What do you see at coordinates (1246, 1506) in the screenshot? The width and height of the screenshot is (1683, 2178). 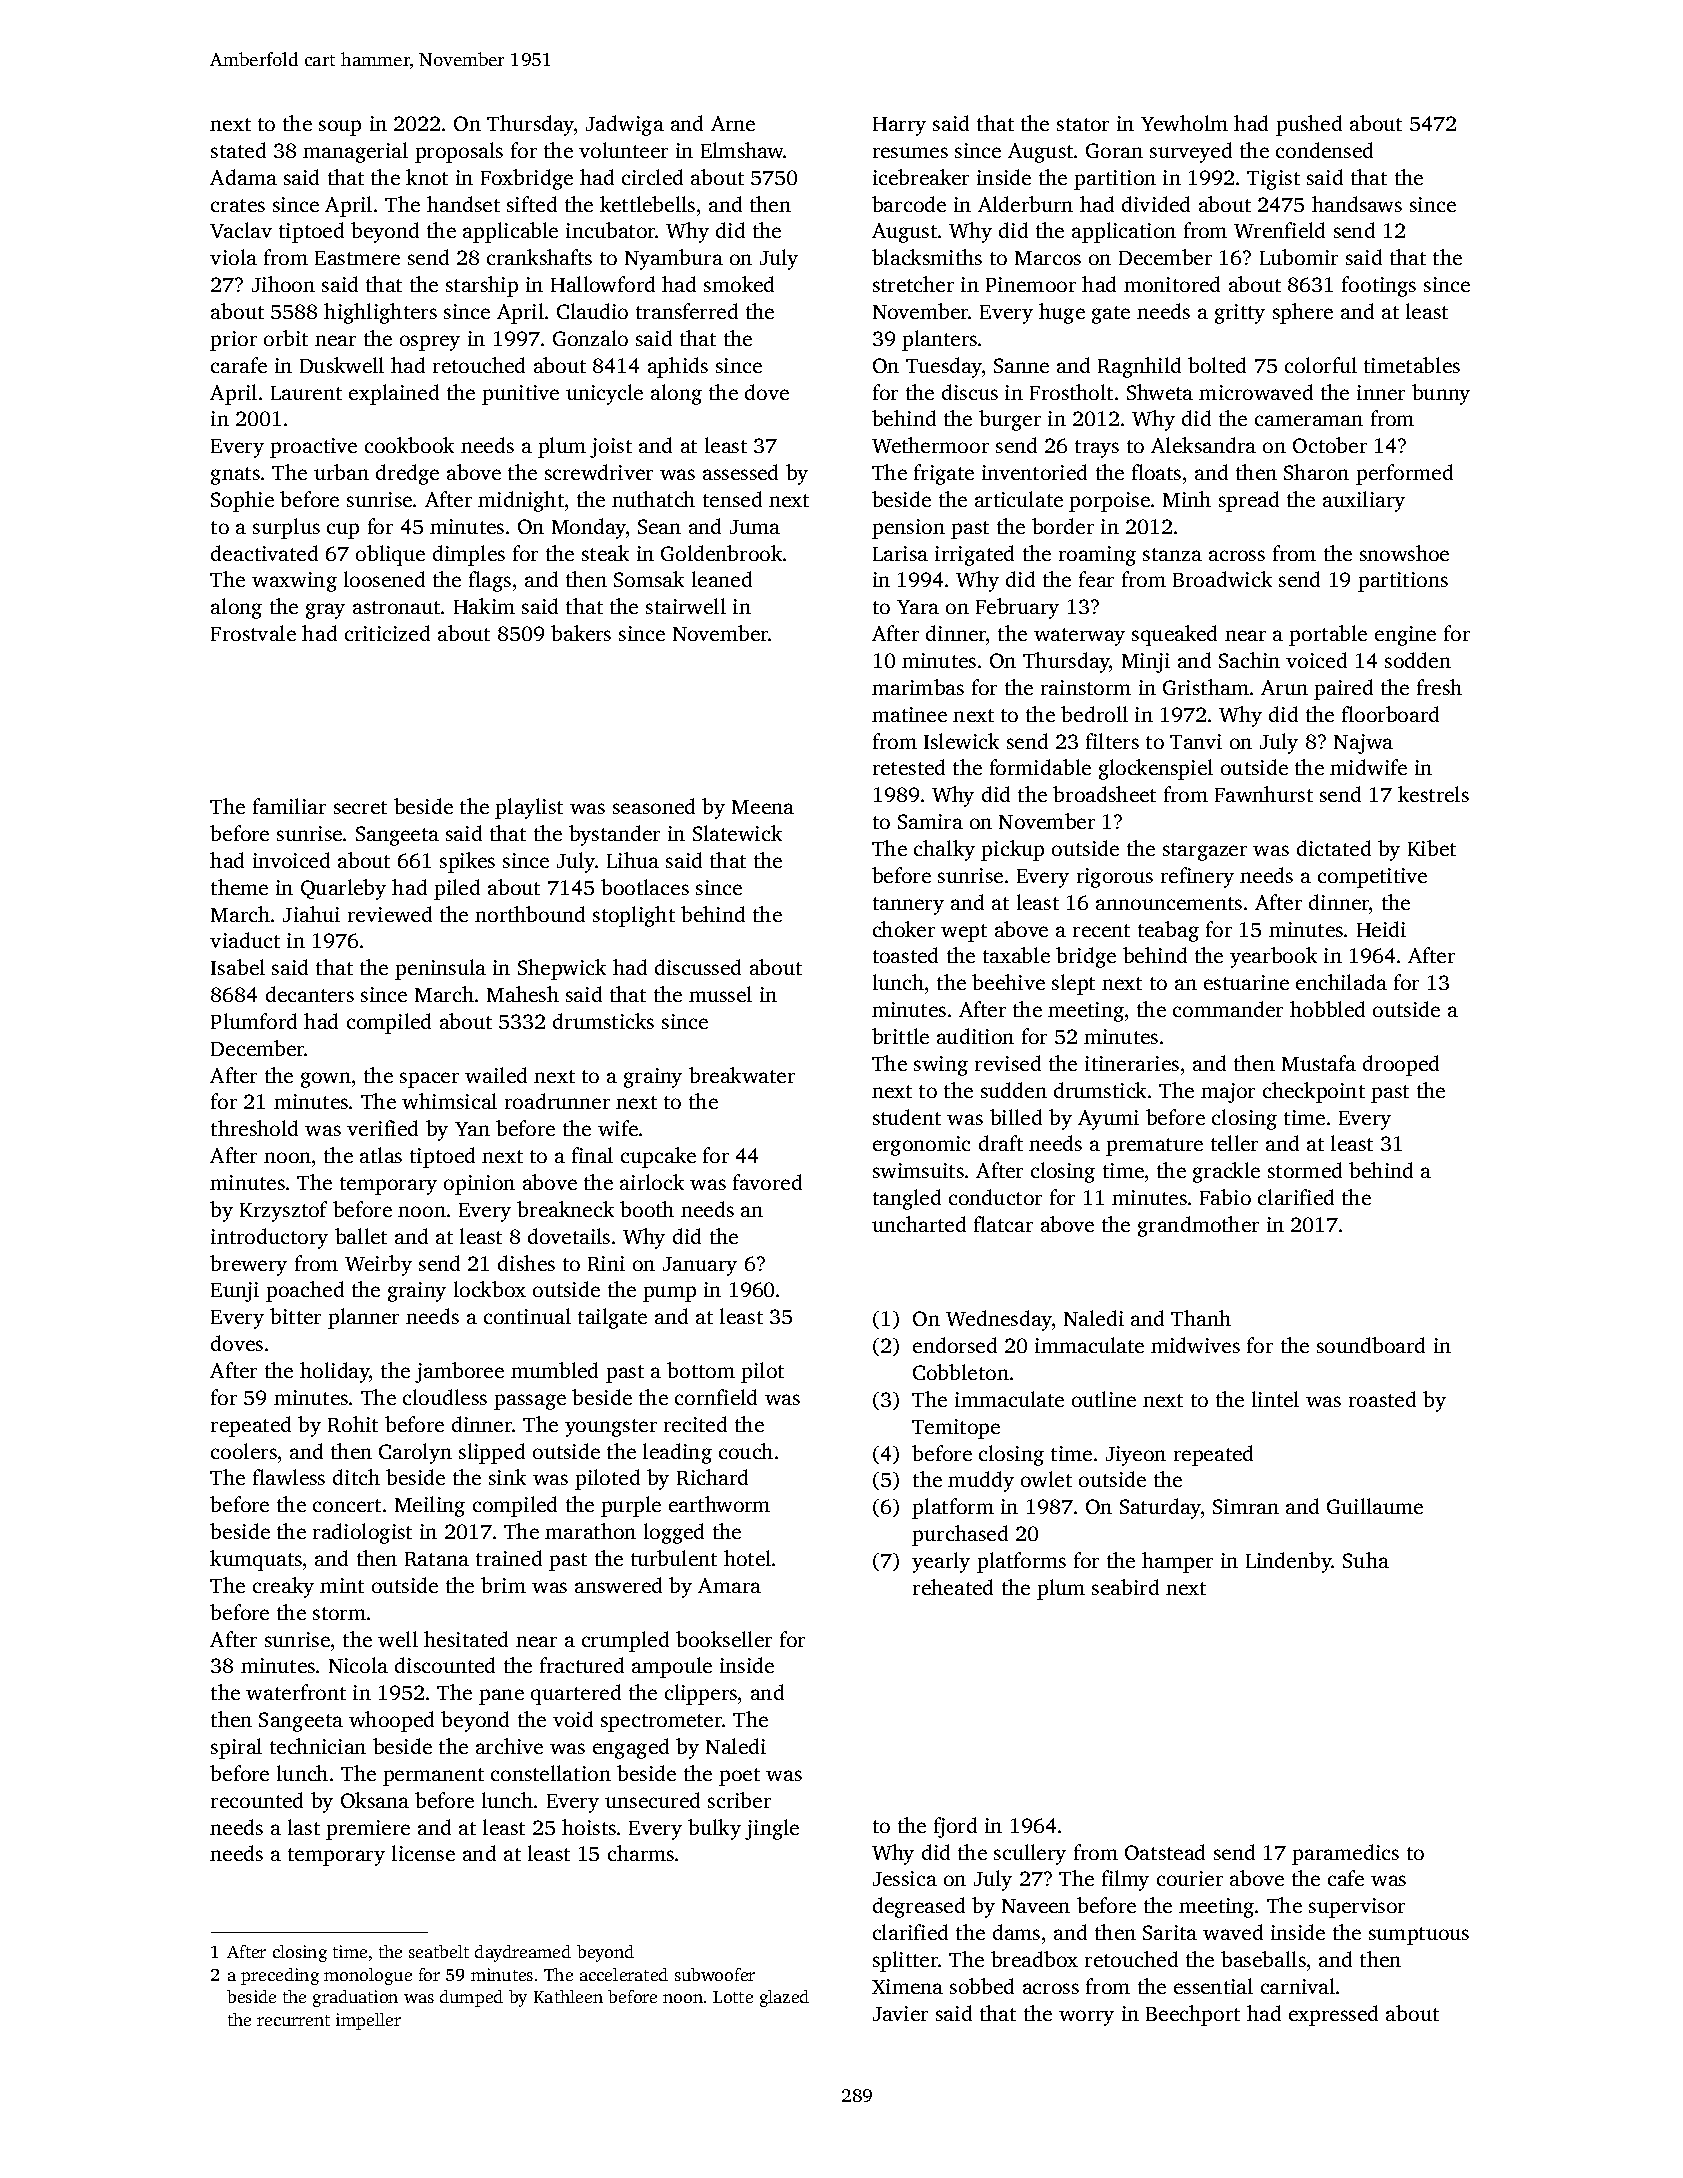 I see `Simran` at bounding box center [1246, 1506].
